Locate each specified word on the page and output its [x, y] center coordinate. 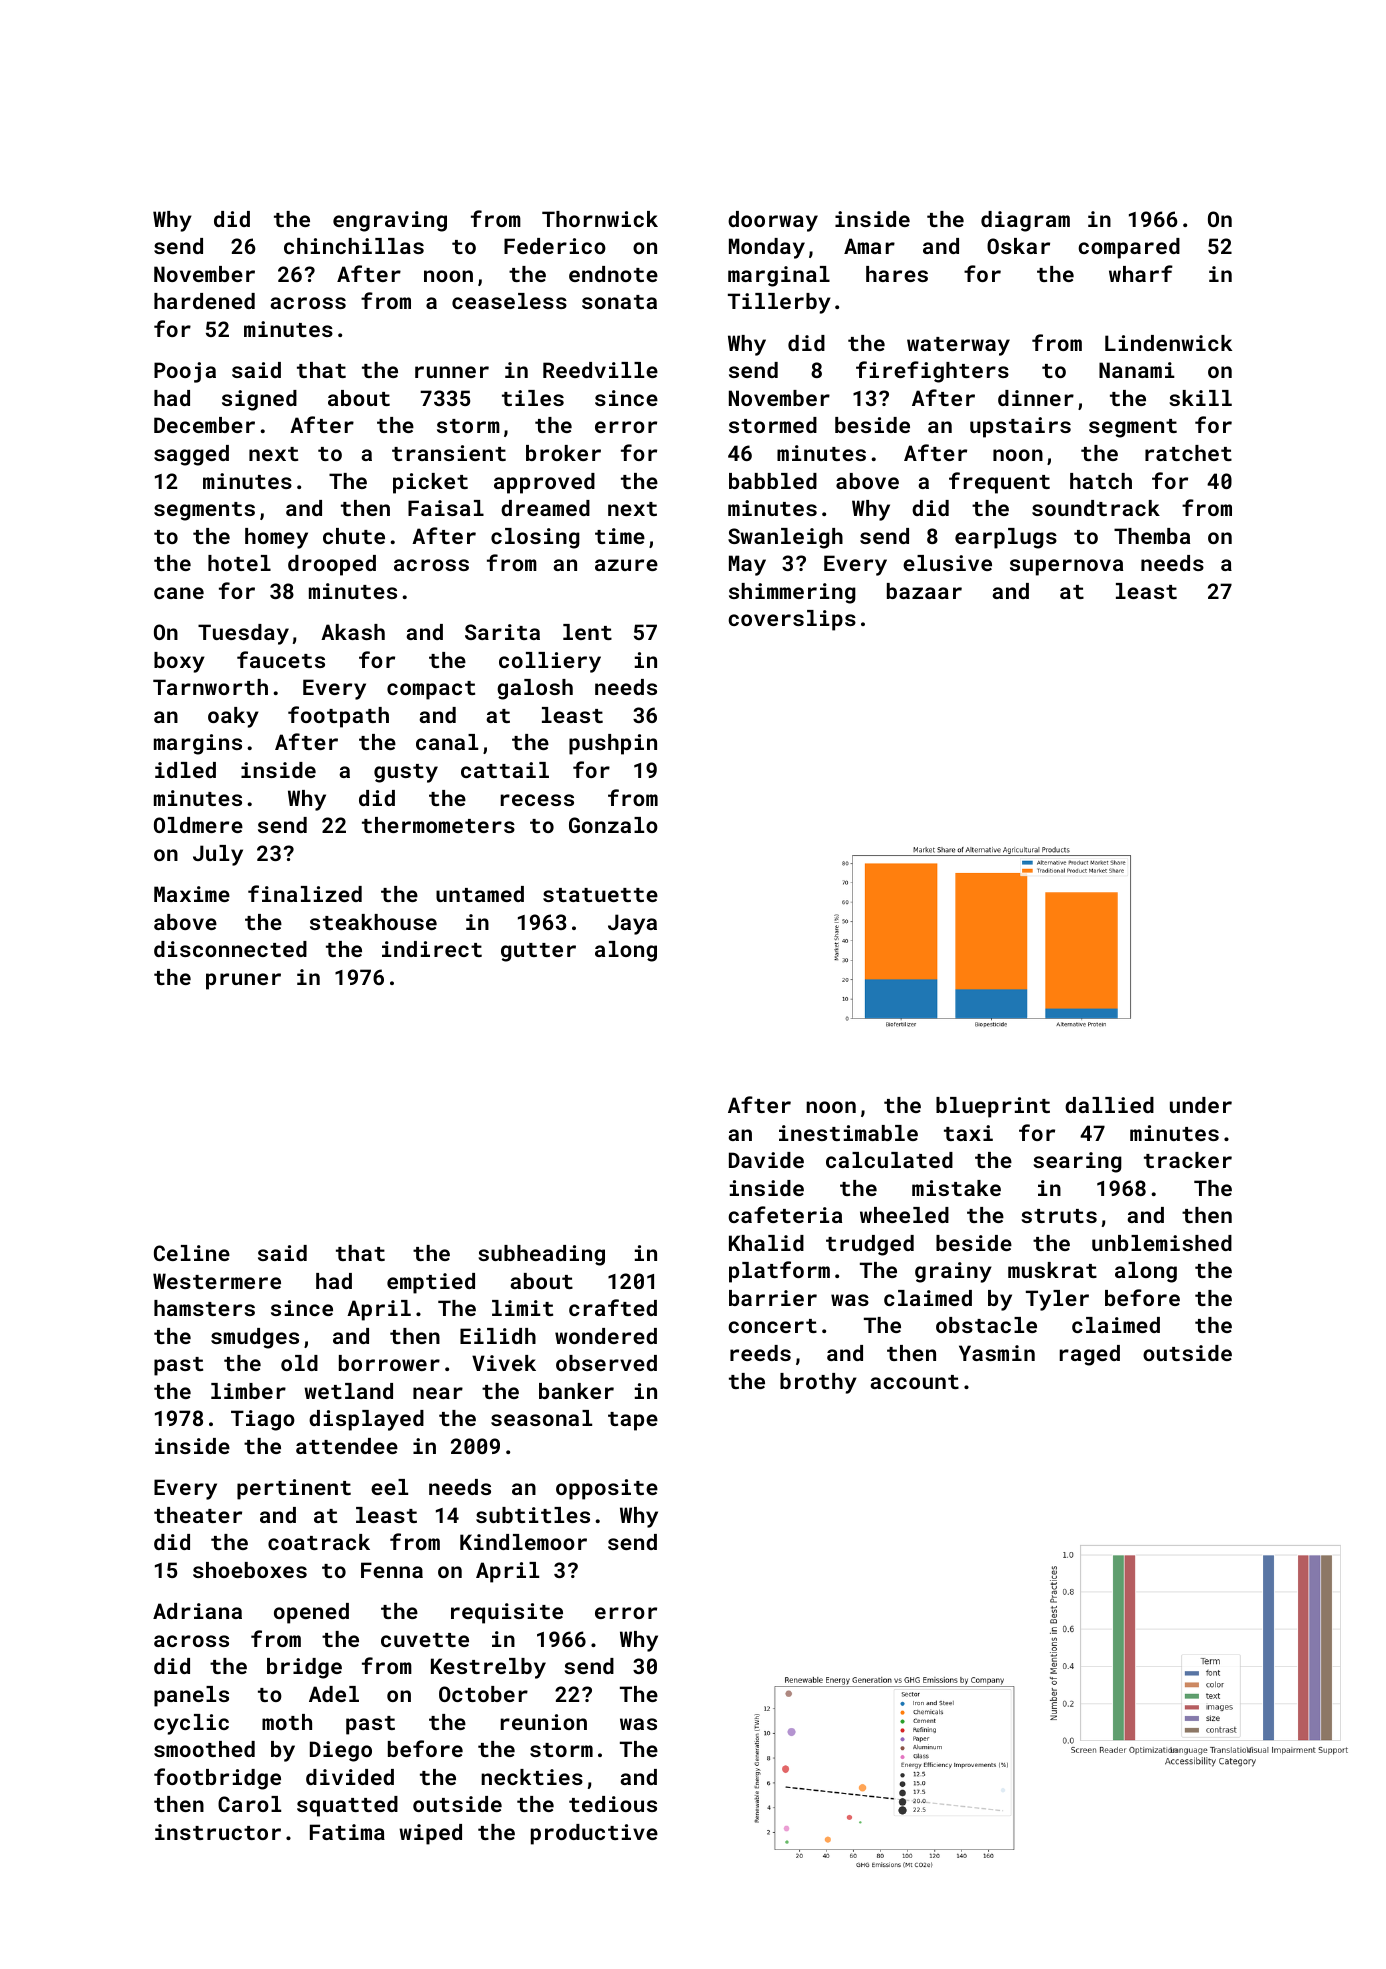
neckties [532, 1777]
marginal [779, 276]
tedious [613, 1804]
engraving [390, 221]
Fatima [347, 1832]
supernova [1066, 567]
